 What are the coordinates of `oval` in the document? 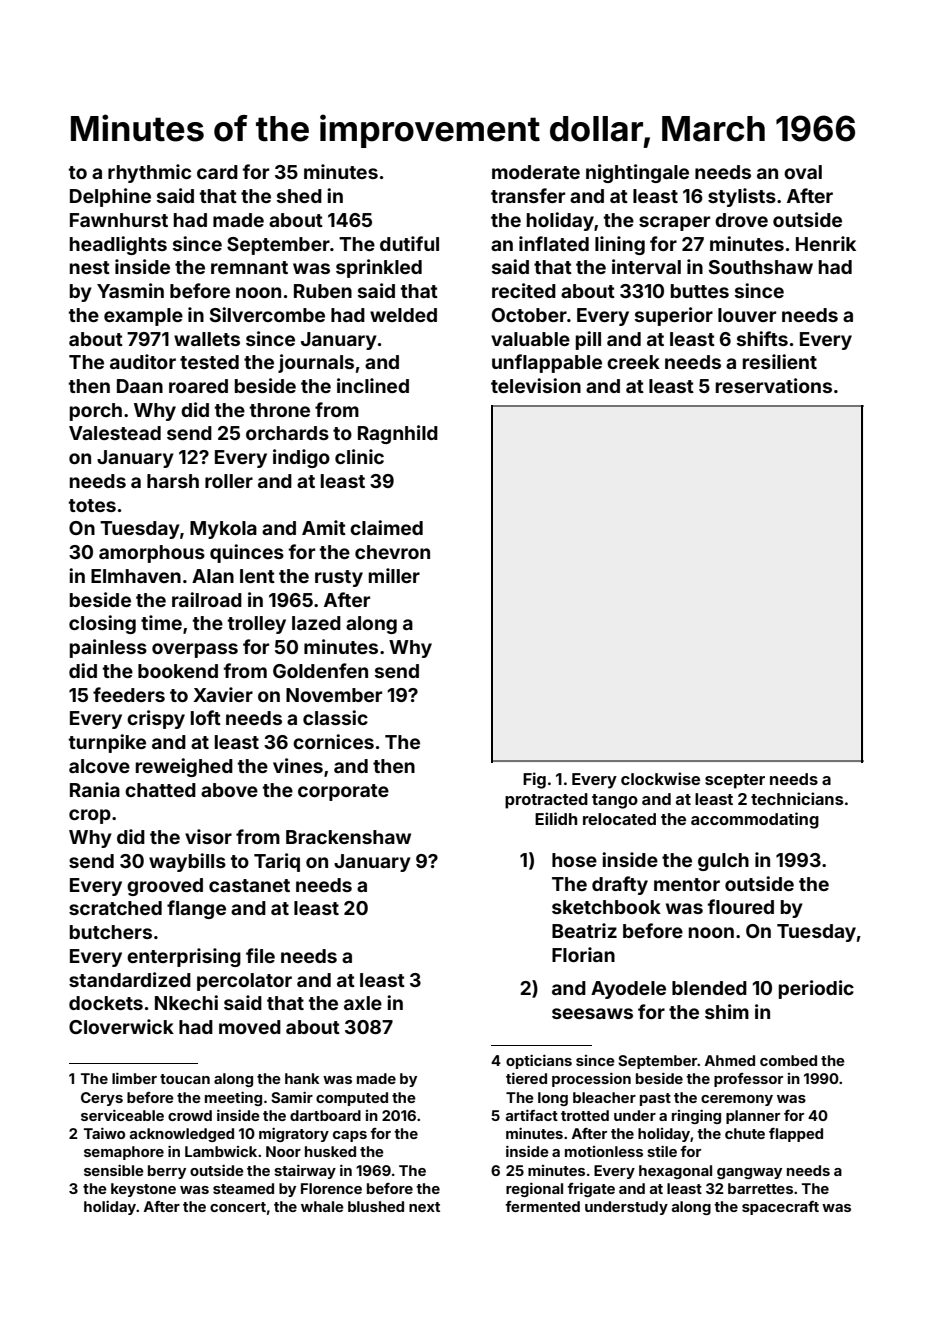 It's located at (803, 172).
